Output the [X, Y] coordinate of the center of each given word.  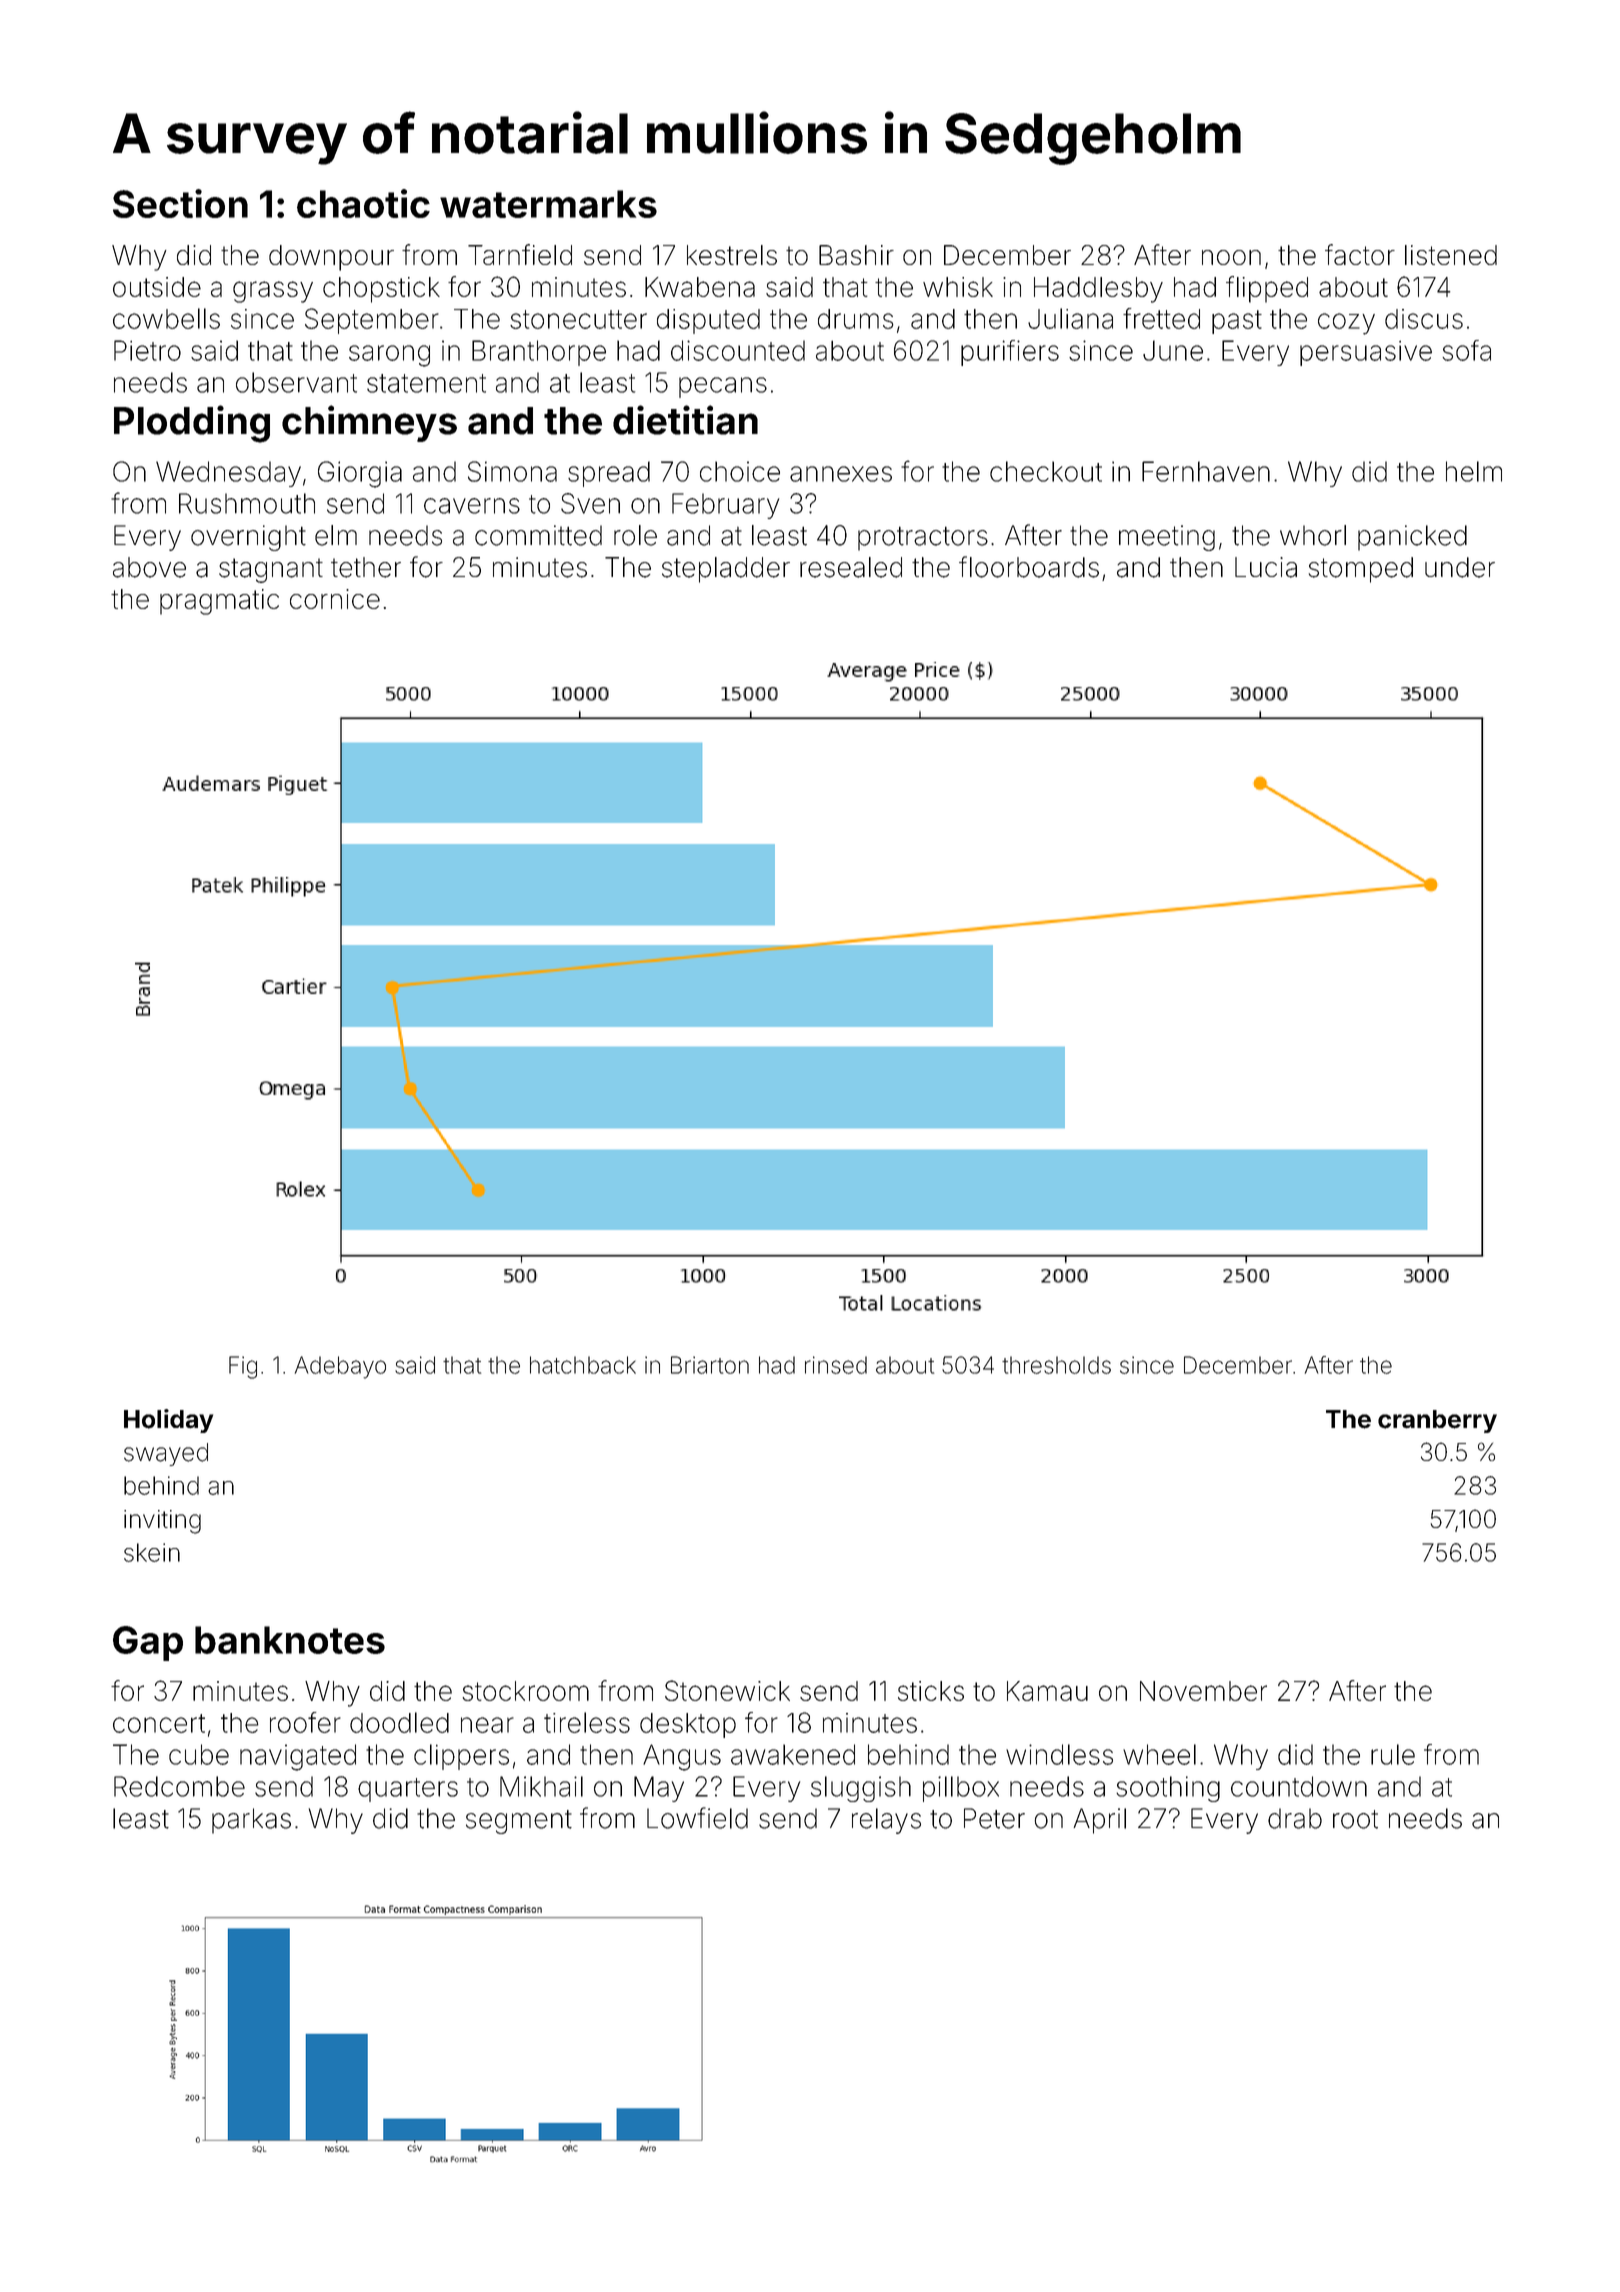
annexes [841, 474]
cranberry [1437, 1421]
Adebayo [340, 1367]
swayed [166, 1454]
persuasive [1366, 353]
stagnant [271, 570]
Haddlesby [1098, 290]
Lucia [1266, 567]
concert [159, 1723]
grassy [273, 292]
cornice [335, 599]
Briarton [710, 1365]
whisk [958, 287]
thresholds [1056, 1365]
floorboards [1029, 567]
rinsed [836, 1365]
